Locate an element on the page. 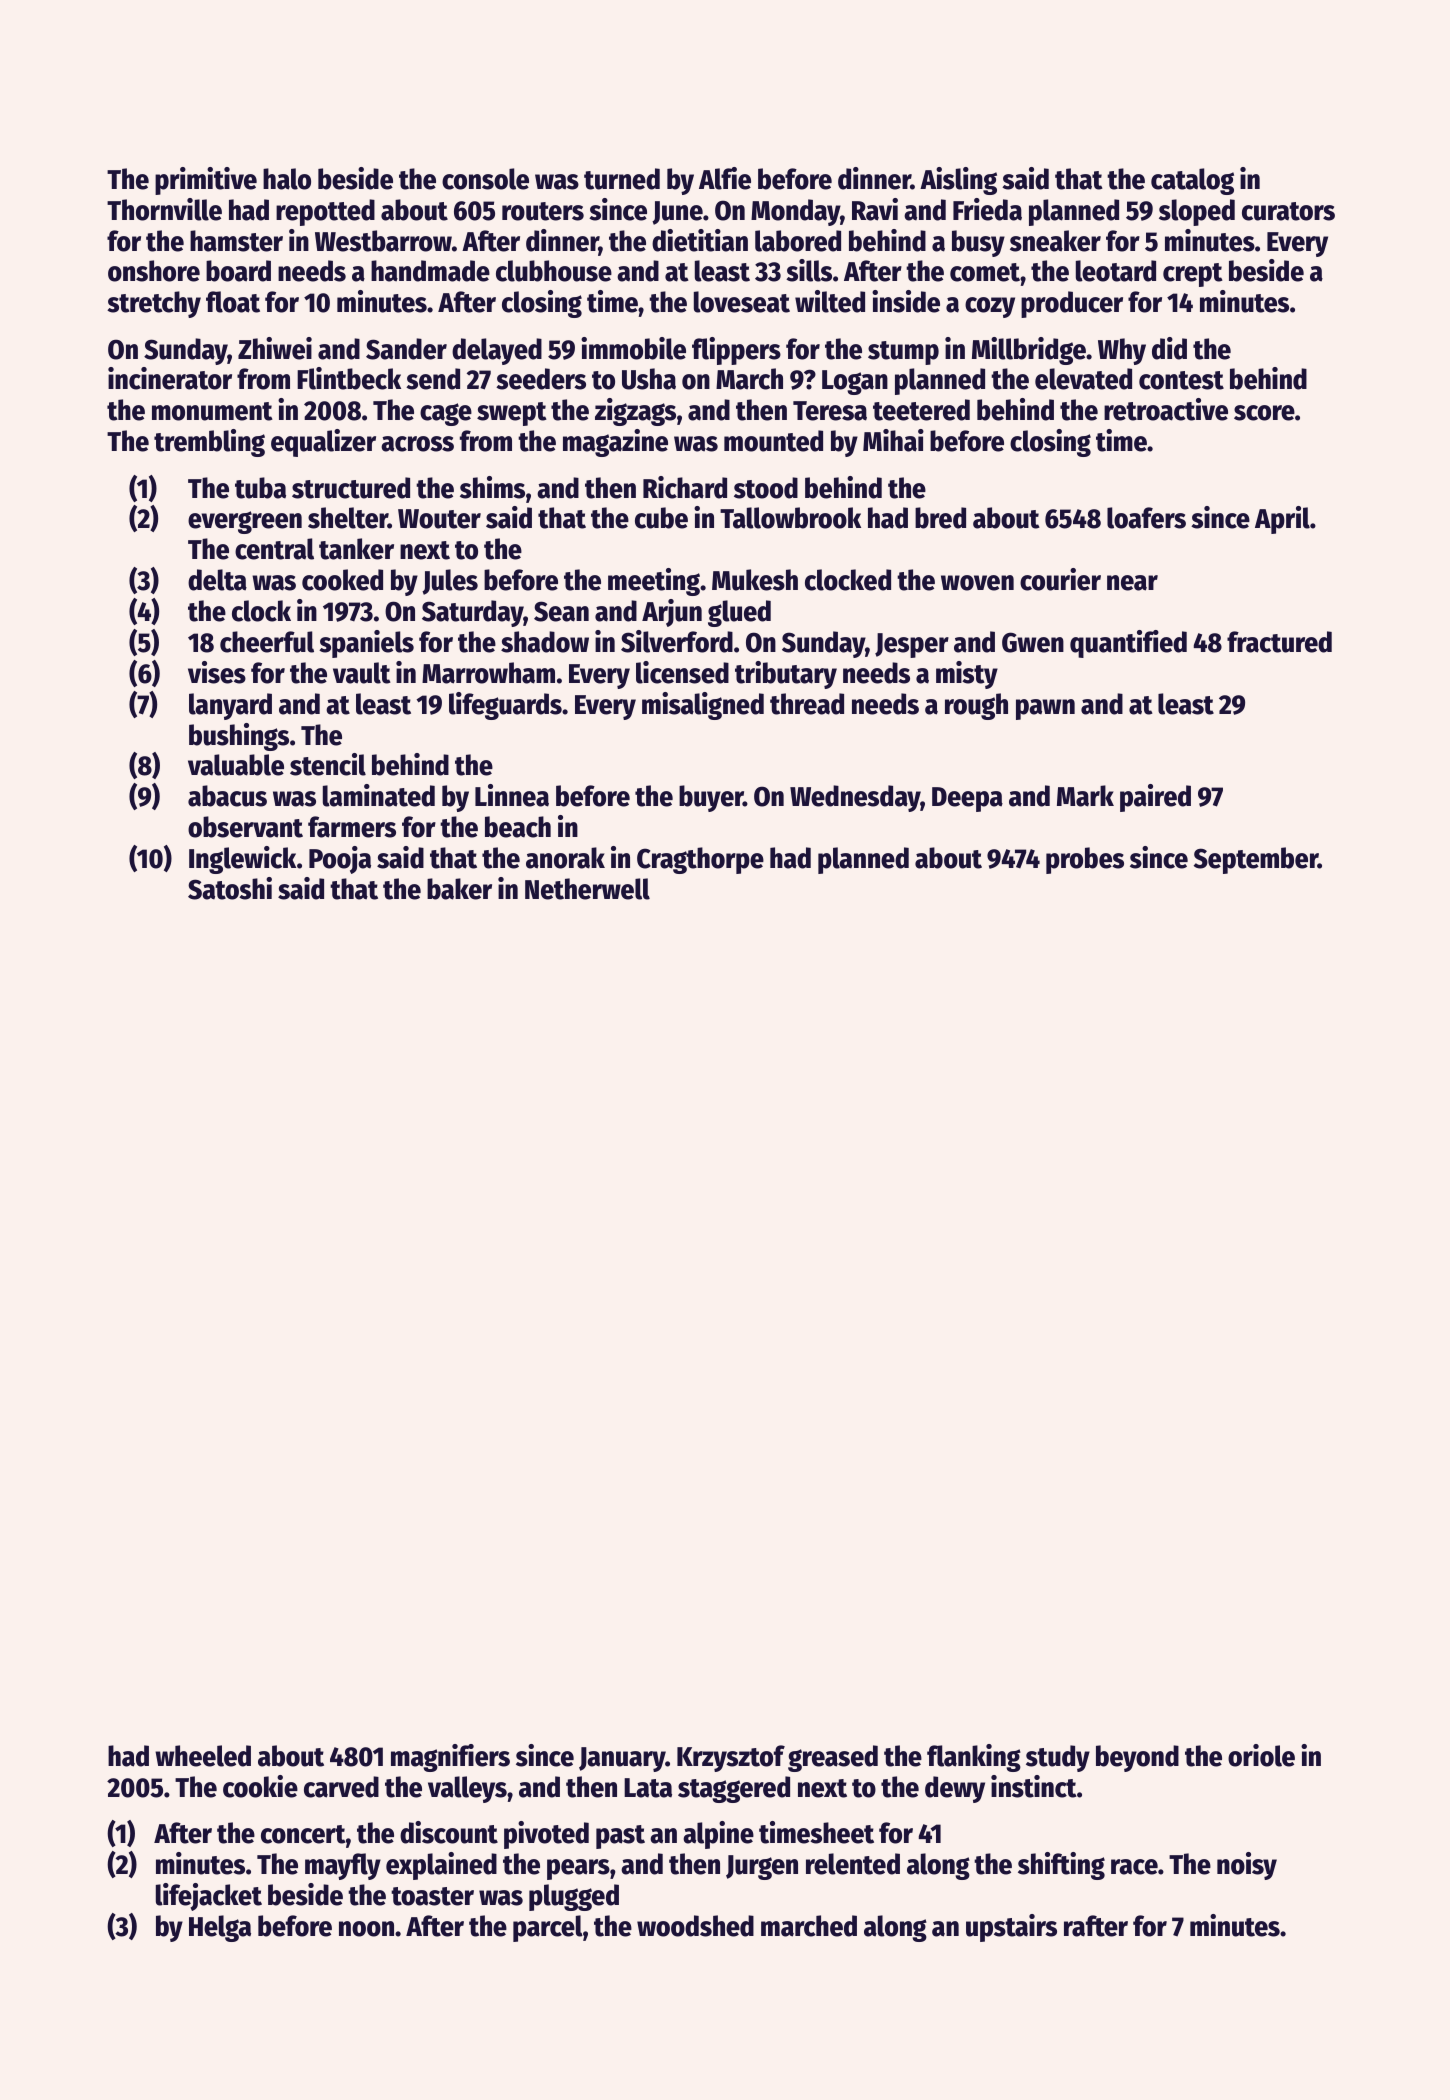  oriole is located at coordinates (1261, 1755).
